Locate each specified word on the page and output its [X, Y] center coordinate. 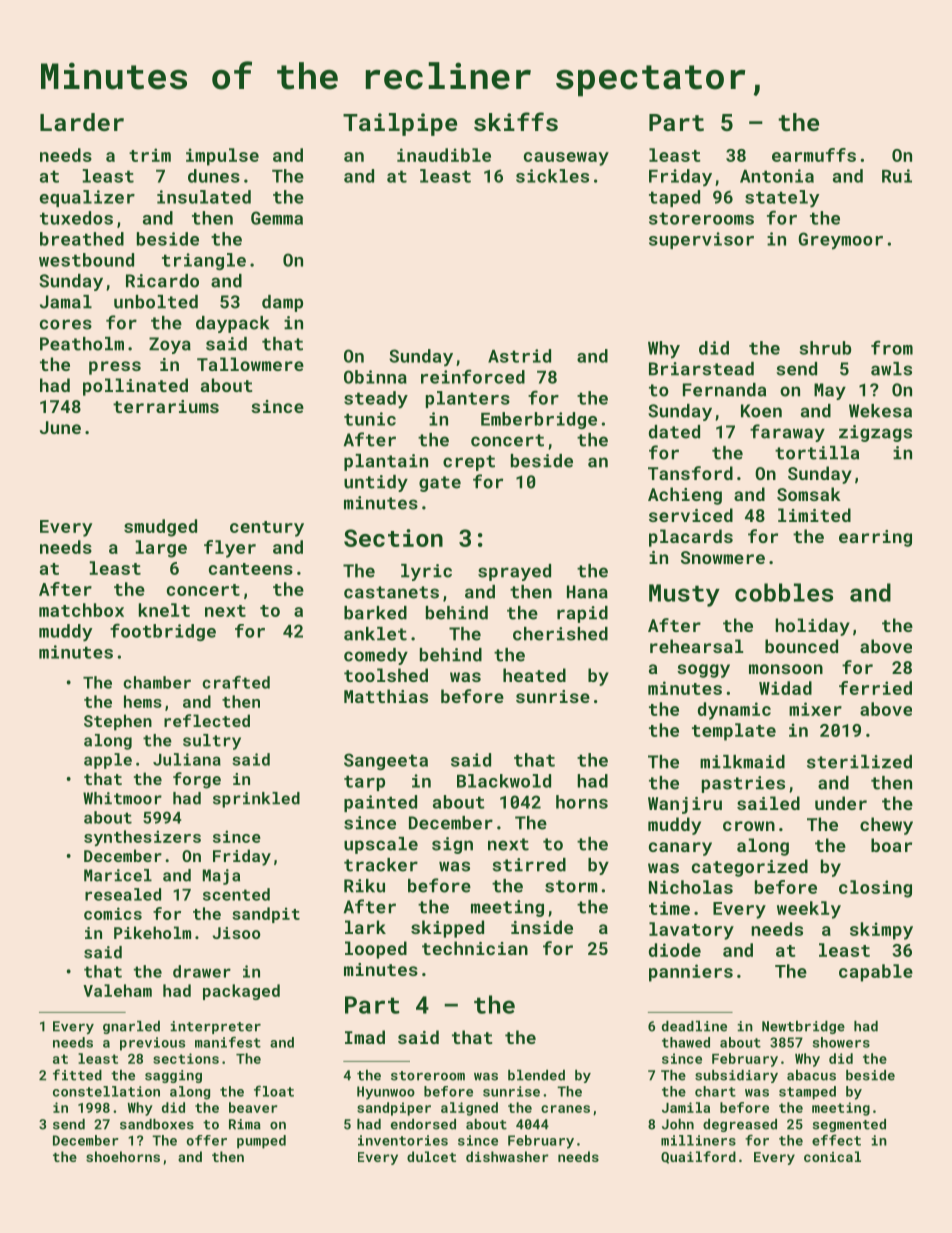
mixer [815, 709]
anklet [375, 634]
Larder [82, 122]
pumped [261, 1142]
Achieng [685, 496]
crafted [236, 682]
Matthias [386, 696]
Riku [364, 886]
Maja [221, 877]
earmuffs [814, 155]
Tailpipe [400, 124]
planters [468, 399]
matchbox [81, 610]
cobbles [784, 592]
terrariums [166, 406]
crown [749, 826]
